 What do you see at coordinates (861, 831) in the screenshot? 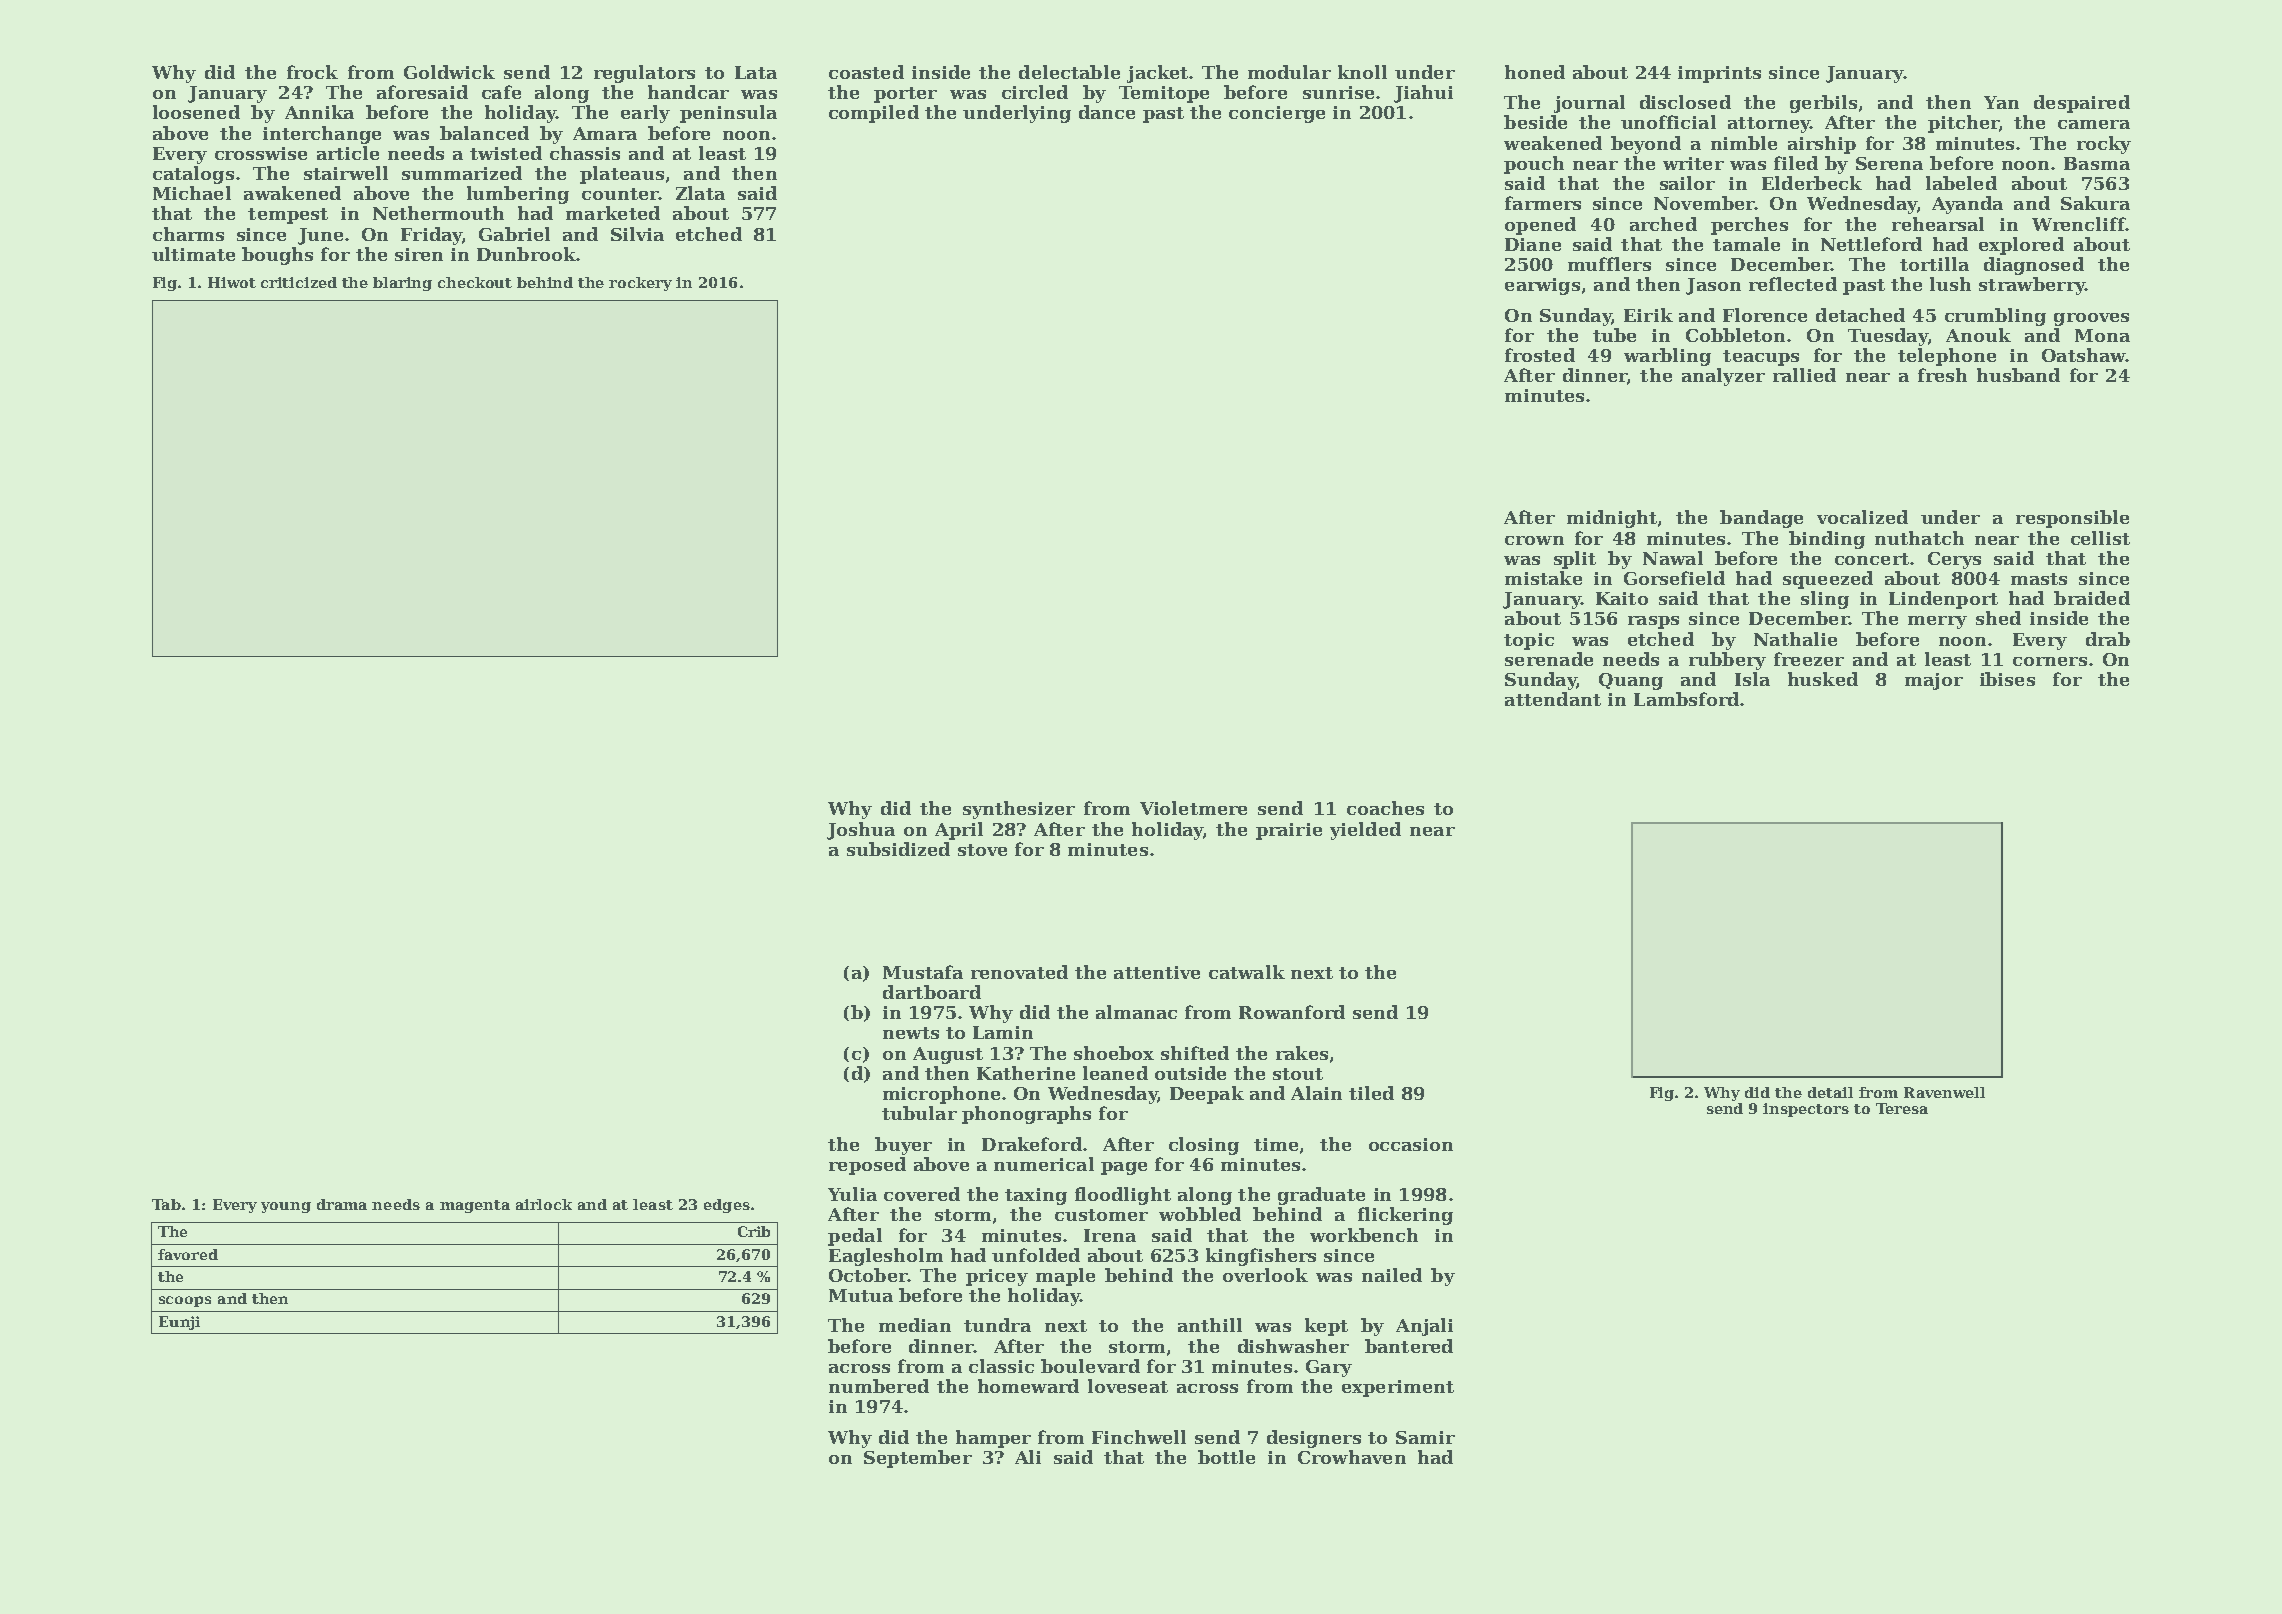
I see `Joshua` at bounding box center [861, 831].
